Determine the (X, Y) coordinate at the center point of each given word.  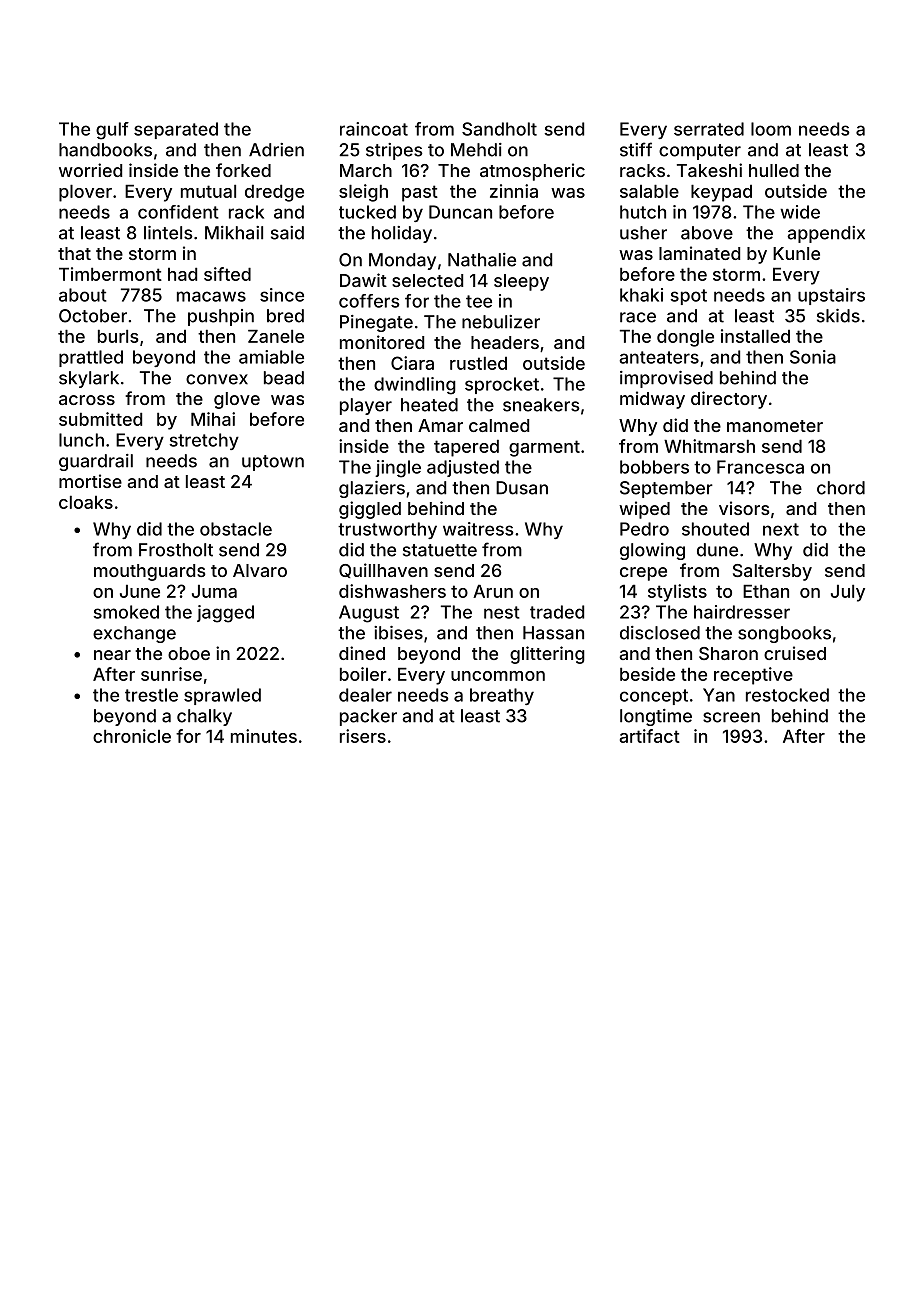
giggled (370, 510)
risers (363, 736)
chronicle (132, 736)
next (781, 529)
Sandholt (499, 129)
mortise (90, 481)
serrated (709, 129)
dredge (274, 193)
